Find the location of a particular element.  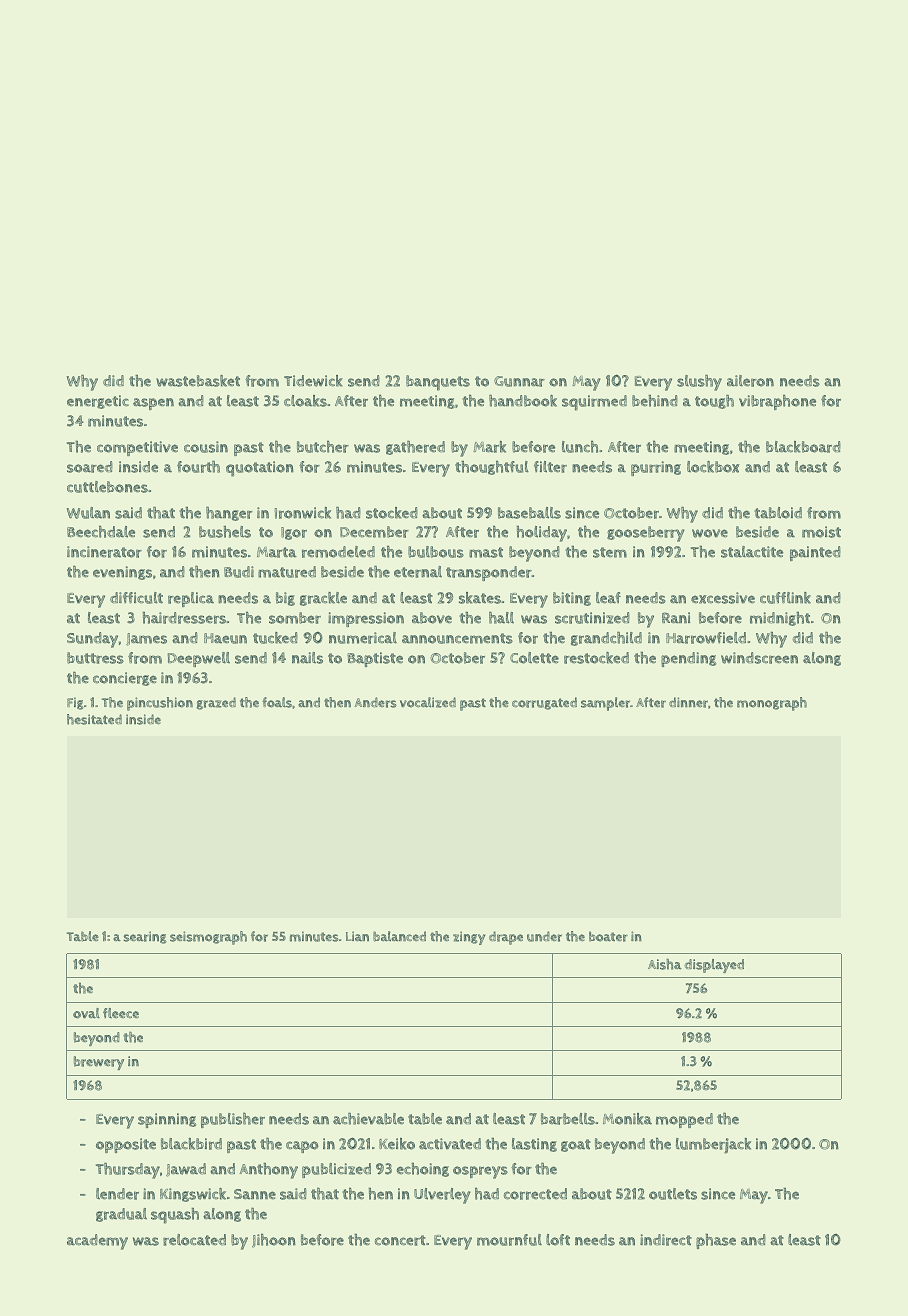

academy is located at coordinates (97, 1242).
